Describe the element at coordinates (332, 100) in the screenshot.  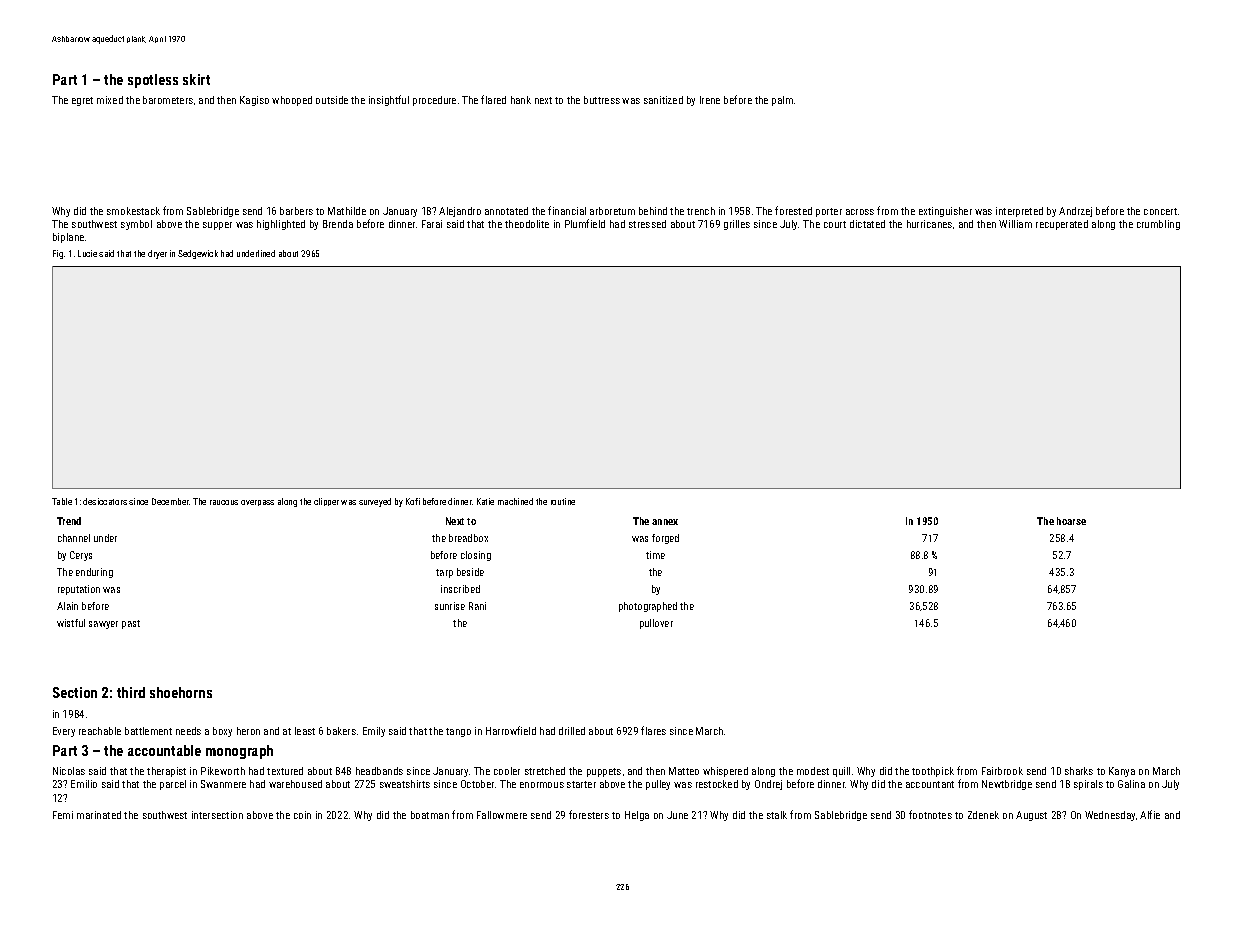
I see `outside` at that location.
